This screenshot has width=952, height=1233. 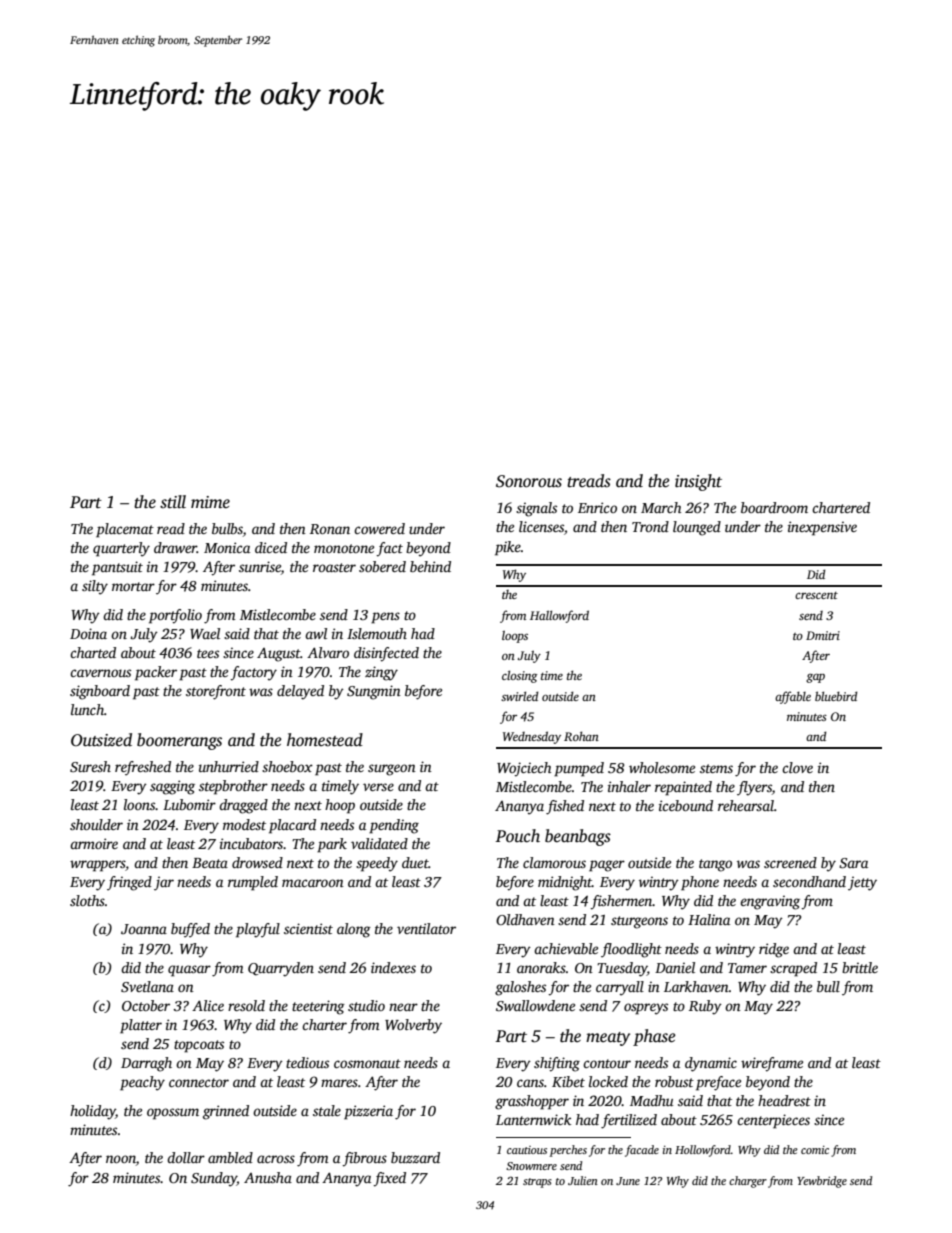 What do you see at coordinates (529, 481) in the screenshot?
I see `Sonorous` at bounding box center [529, 481].
